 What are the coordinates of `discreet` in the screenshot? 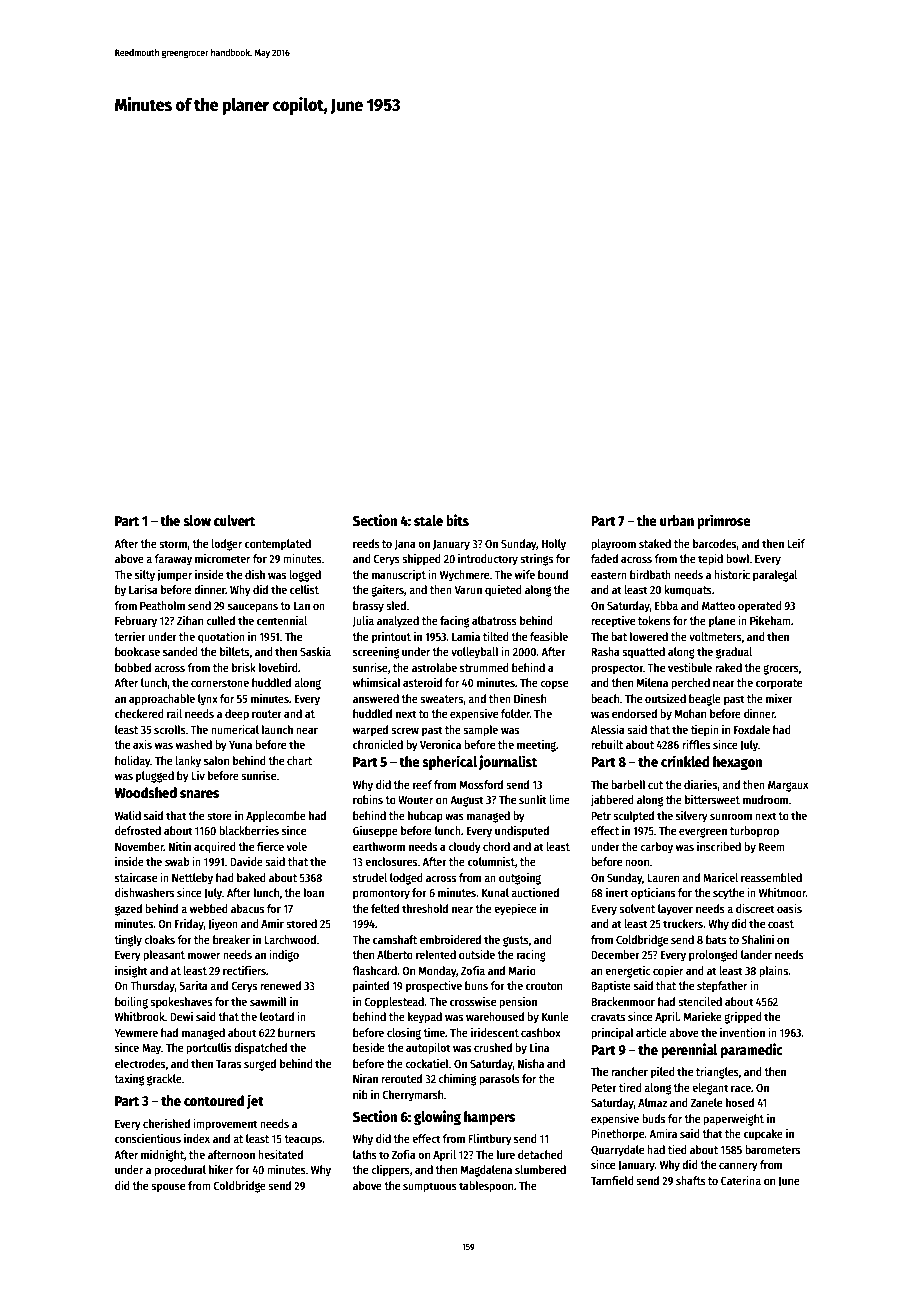 It's located at (755, 908).
